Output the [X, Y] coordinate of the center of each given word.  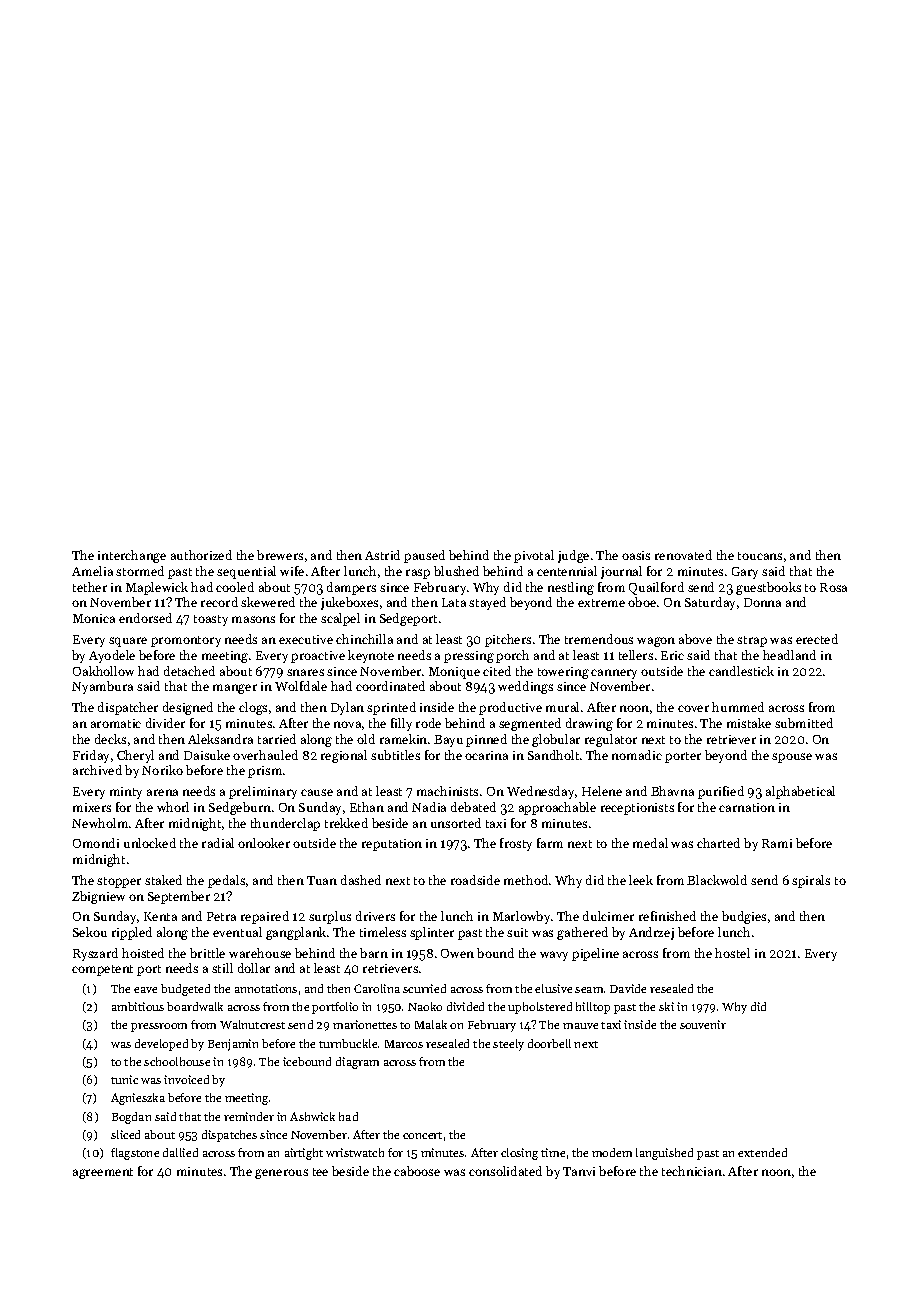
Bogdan [131, 1118]
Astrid [382, 555]
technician [692, 1171]
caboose [417, 1171]
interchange [132, 556]
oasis [636, 555]
